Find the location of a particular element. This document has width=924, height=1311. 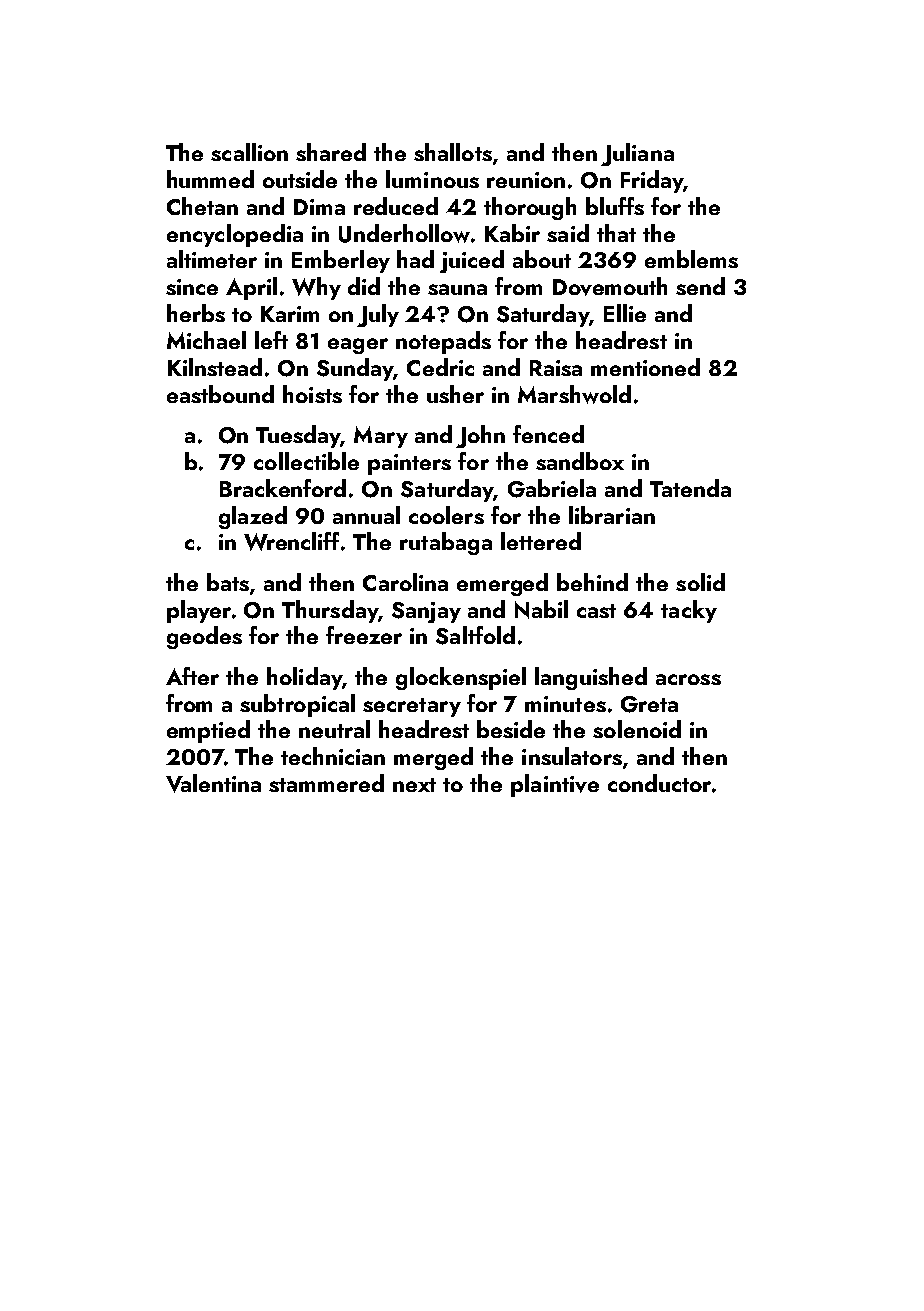

secretary is located at coordinates (412, 707).
